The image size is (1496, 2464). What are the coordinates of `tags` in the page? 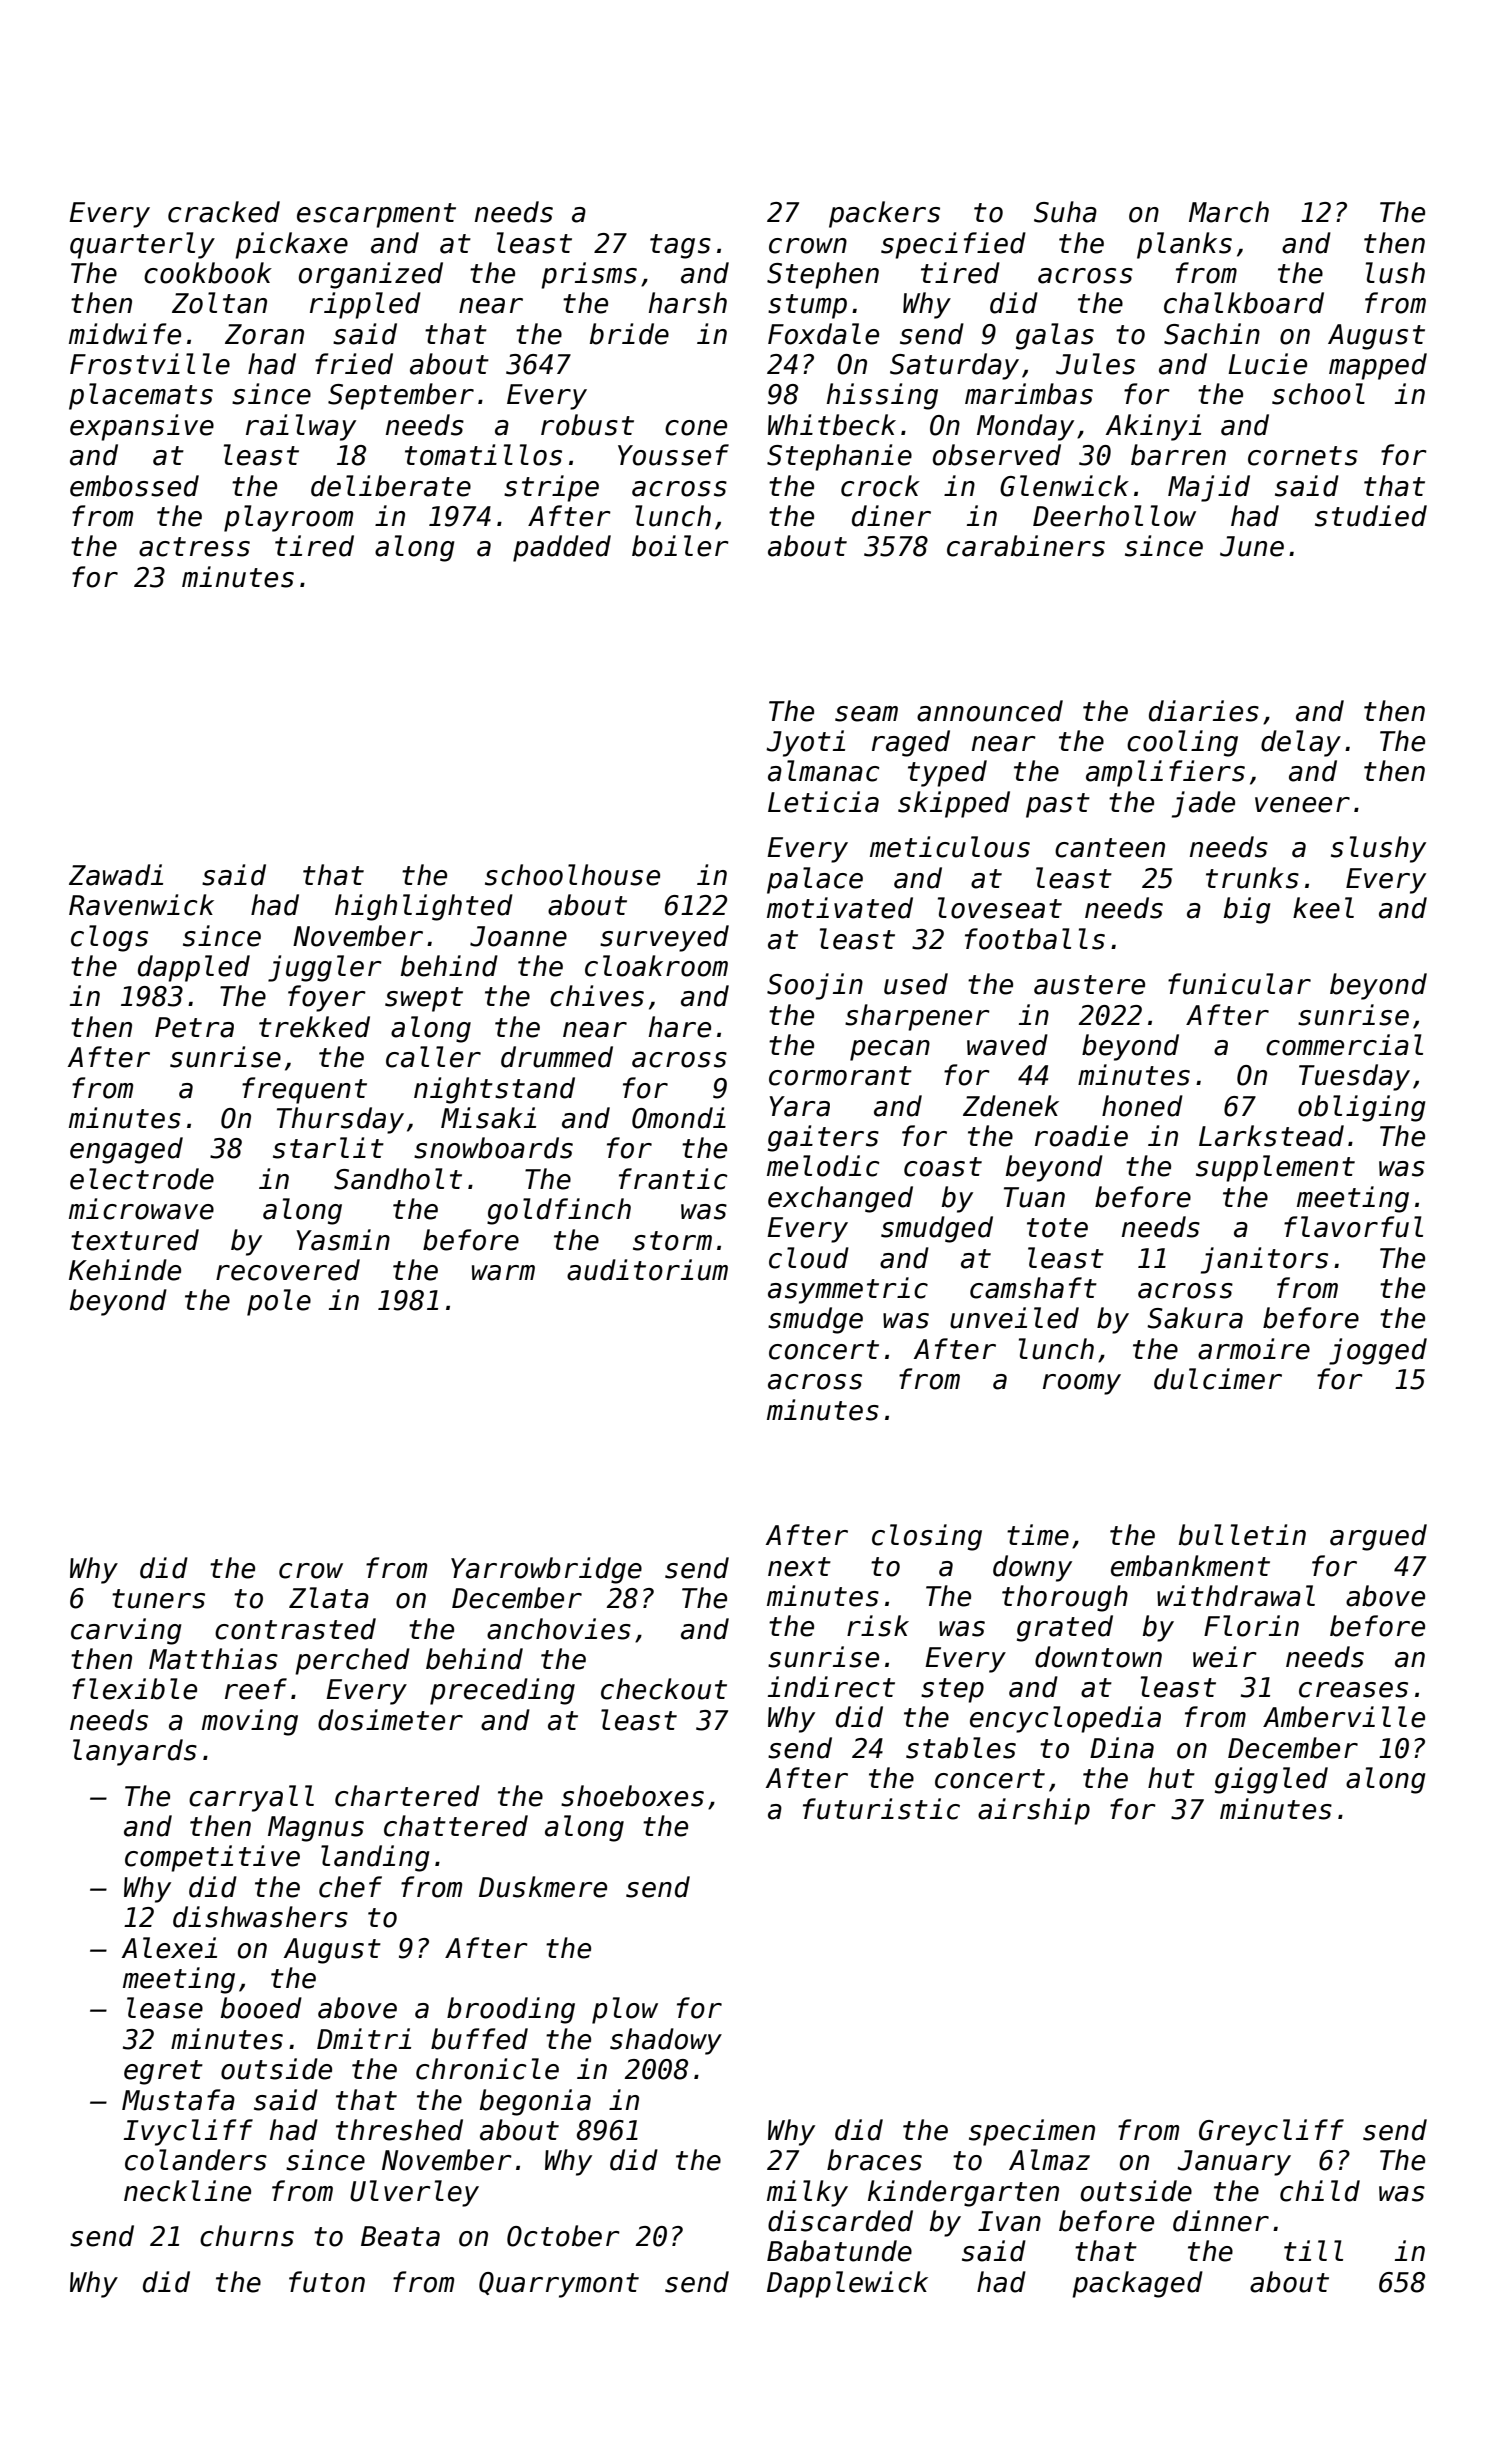 It's located at (680, 246).
